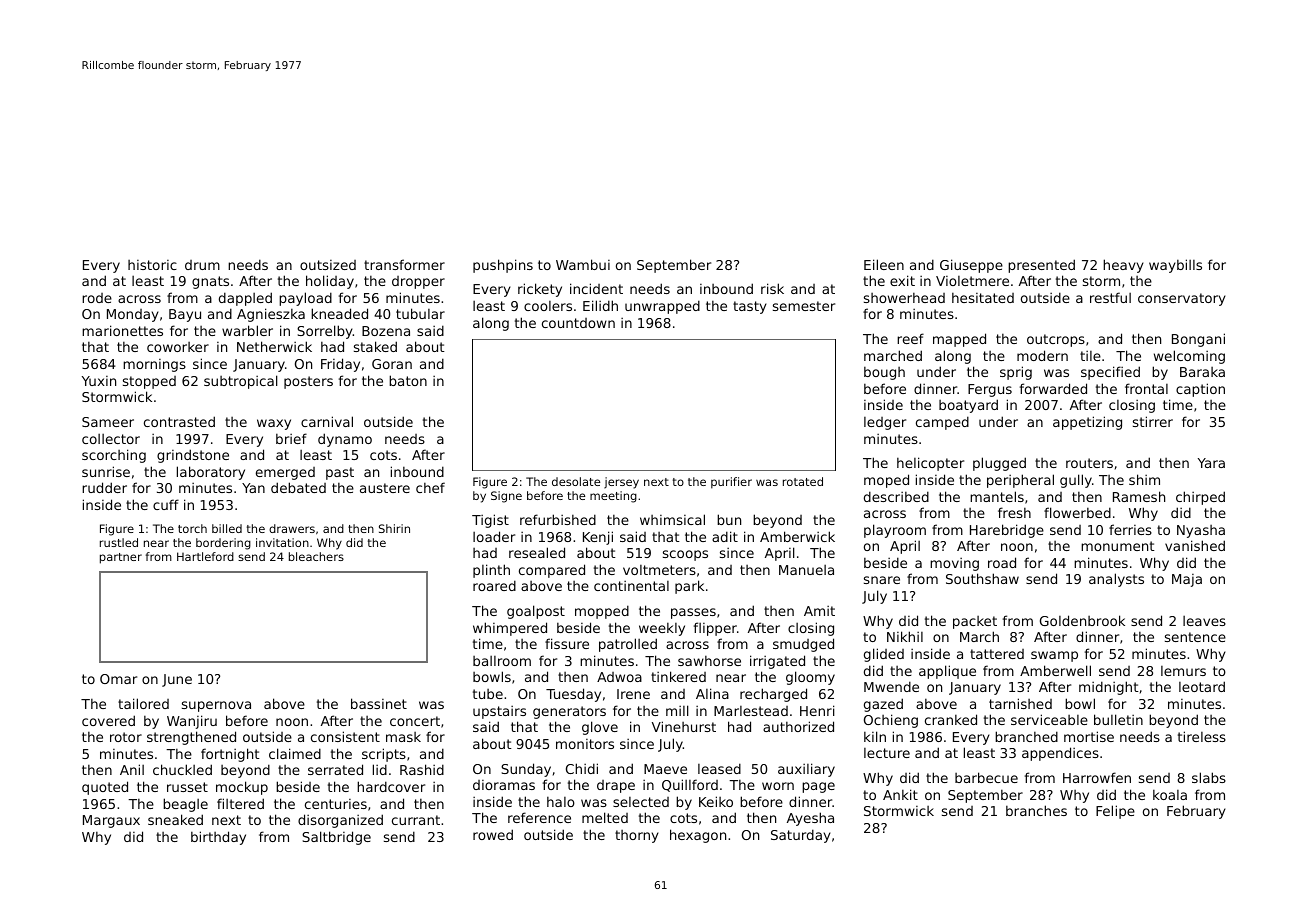 This screenshot has height=924, width=1308. I want to click on koala, so click(1170, 794).
